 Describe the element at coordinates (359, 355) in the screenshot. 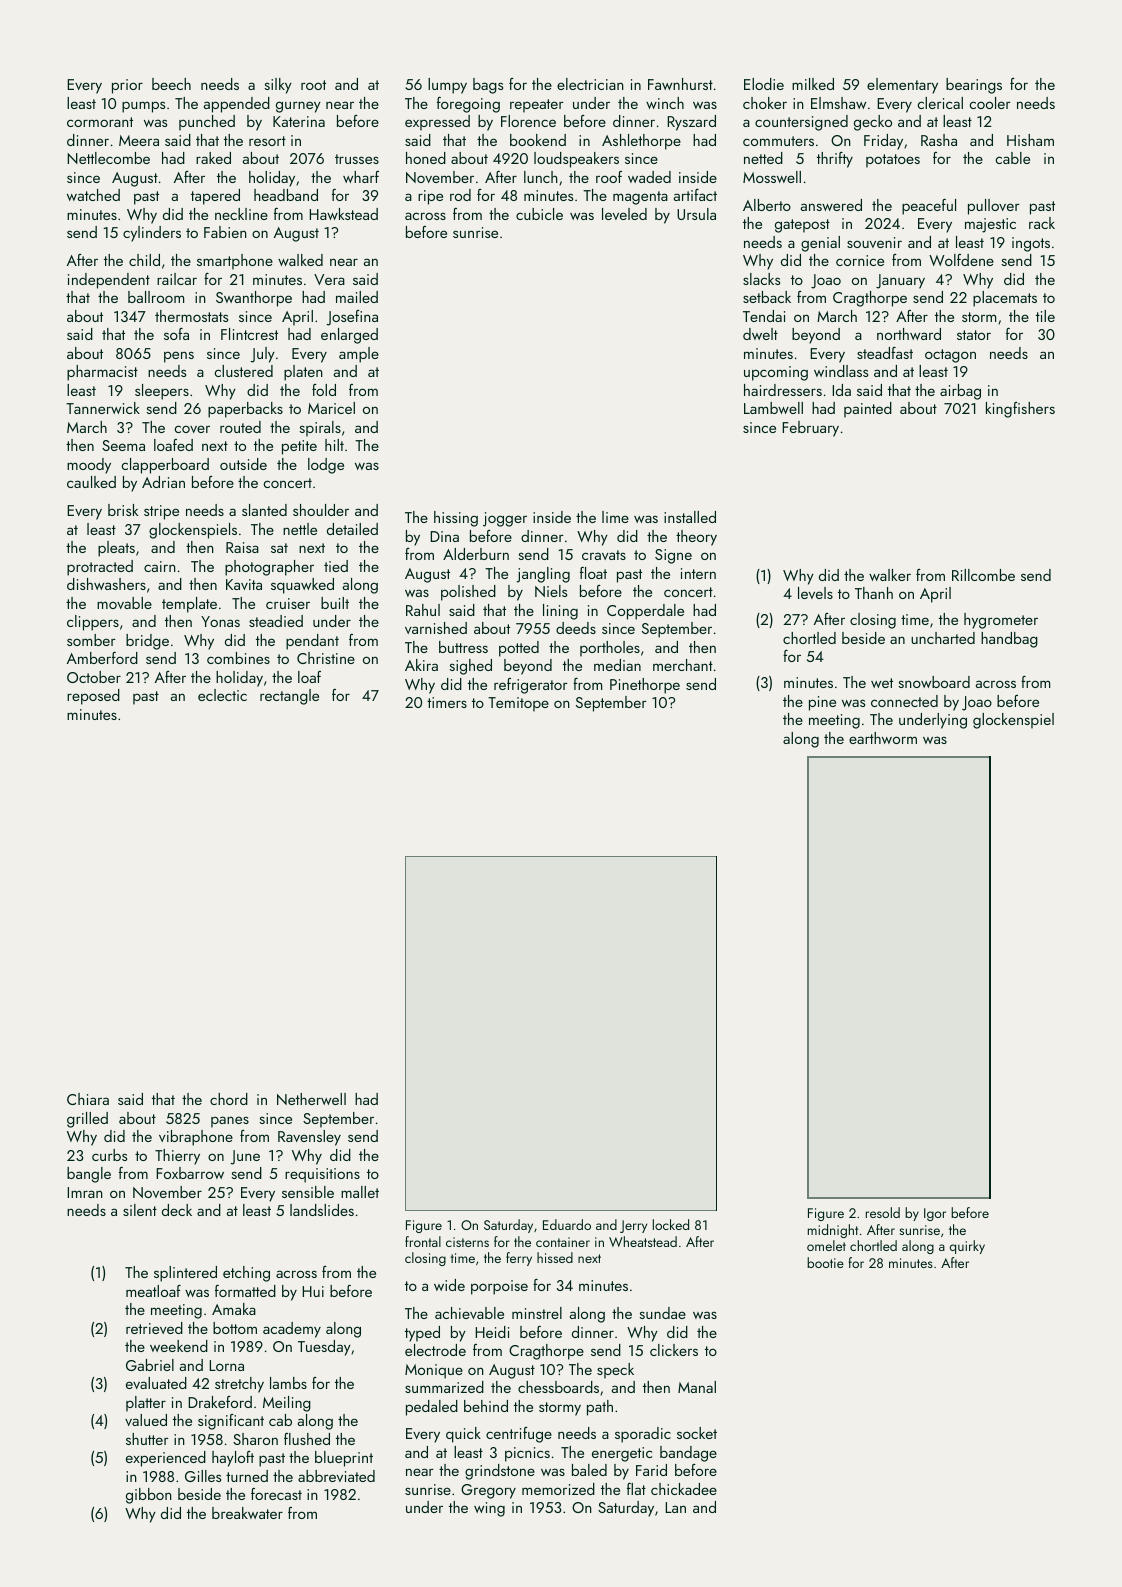

I see `ample` at that location.
